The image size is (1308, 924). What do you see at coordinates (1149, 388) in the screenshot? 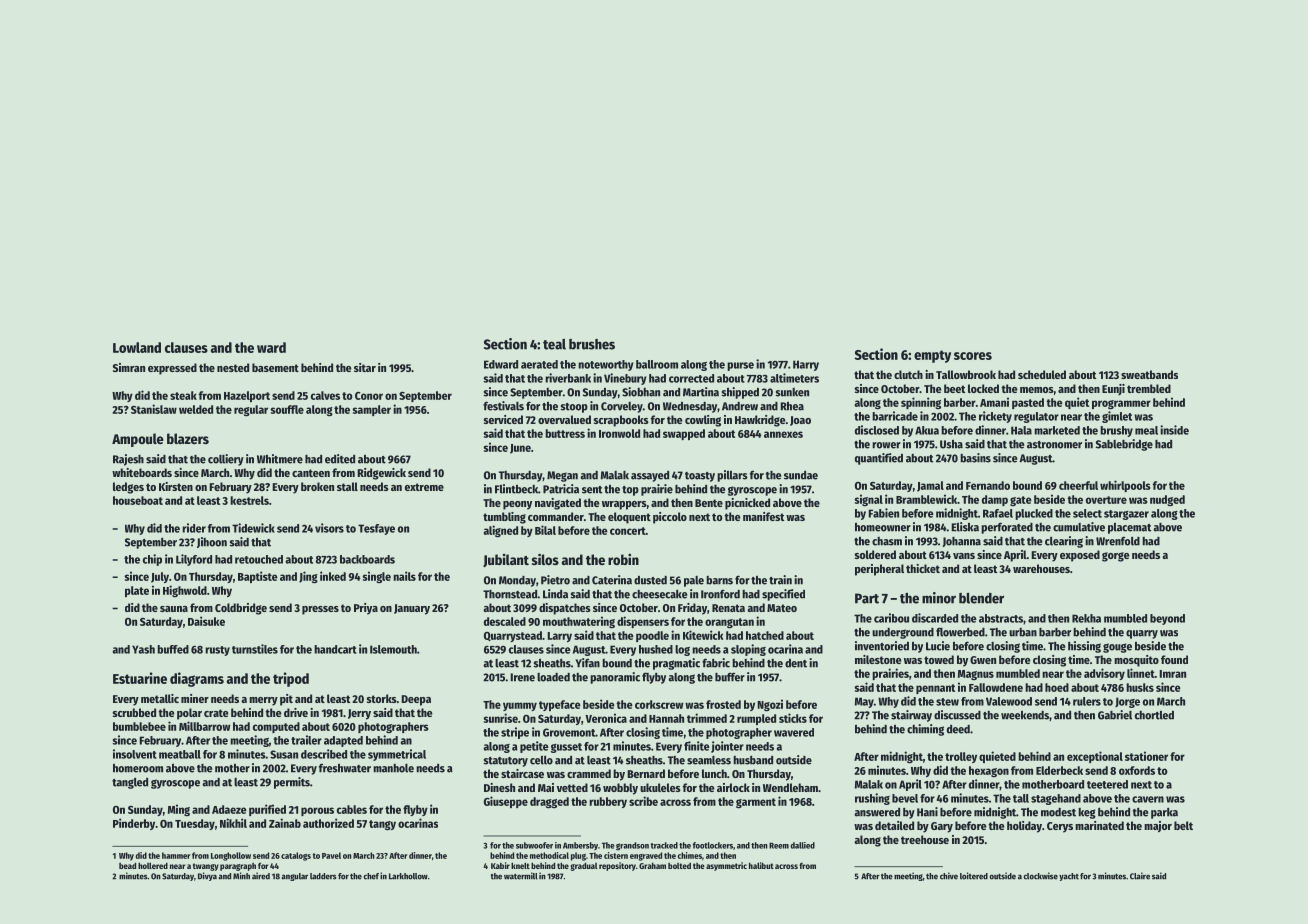
I see `trembled` at bounding box center [1149, 388].
